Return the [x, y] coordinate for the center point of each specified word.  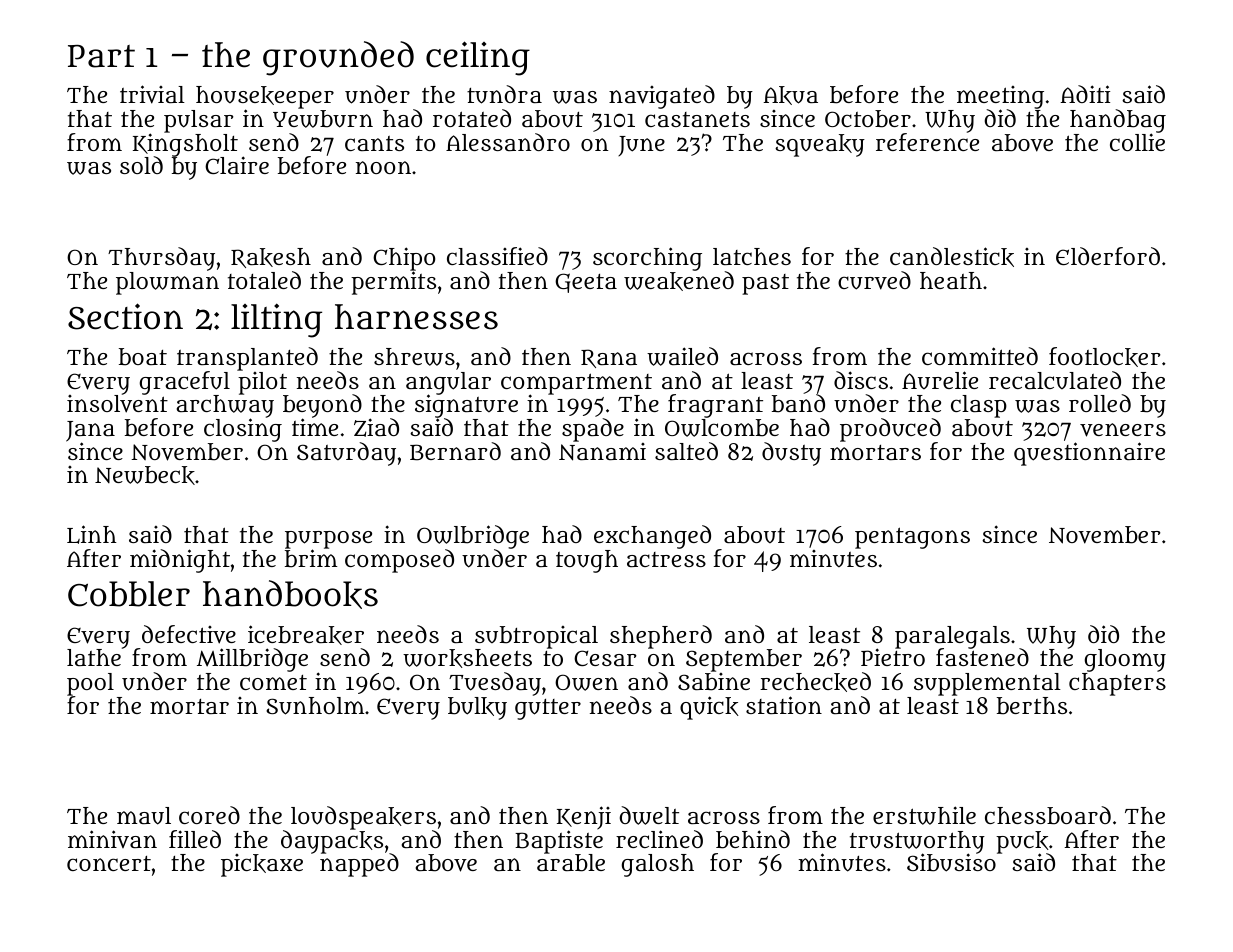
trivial [152, 94]
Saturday [346, 454]
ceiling [478, 58]
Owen [586, 682]
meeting [1000, 98]
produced [890, 430]
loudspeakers [363, 818]
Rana [609, 358]
